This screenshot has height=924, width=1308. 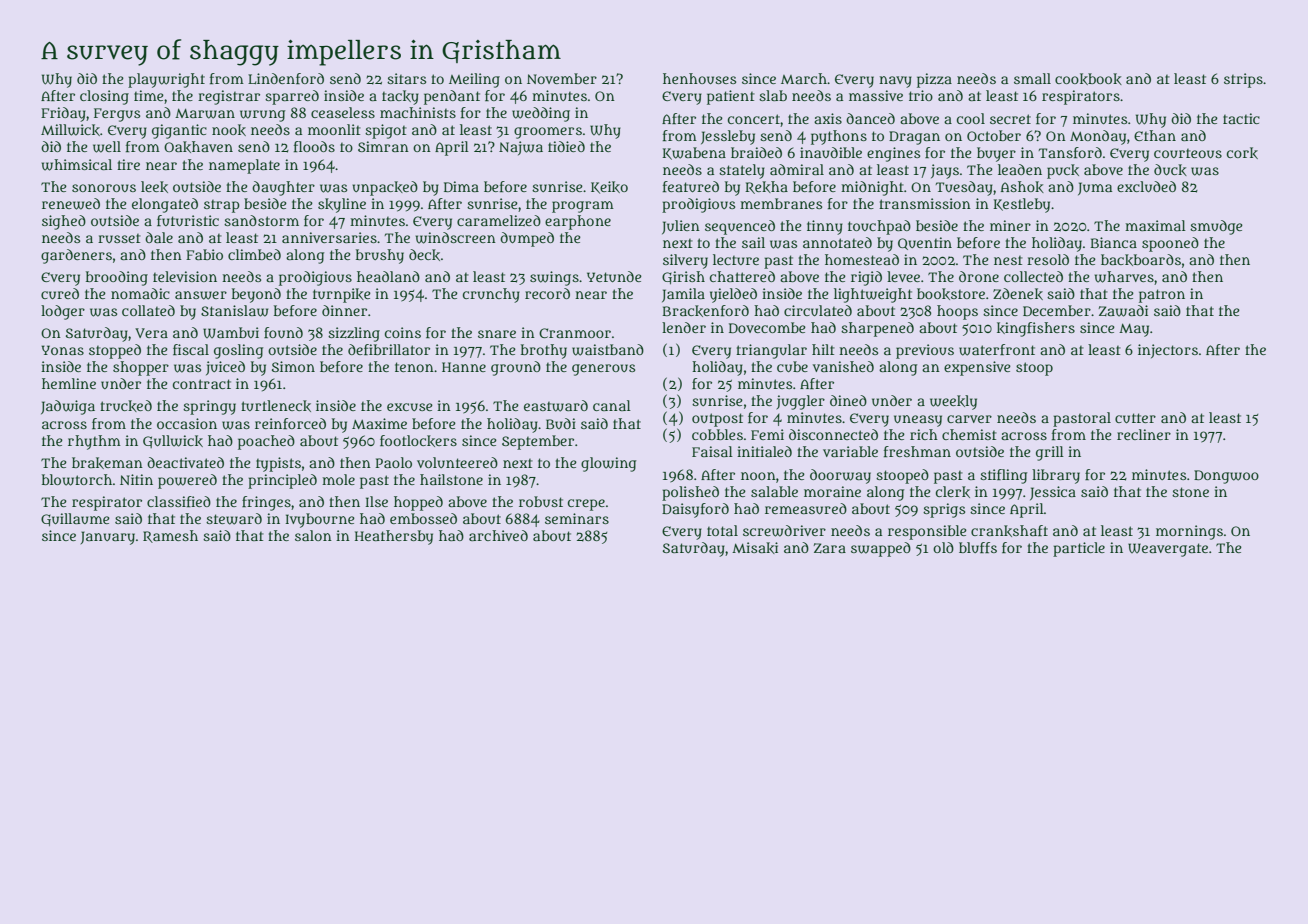 What do you see at coordinates (969, 419) in the screenshot?
I see `carver` at bounding box center [969, 419].
